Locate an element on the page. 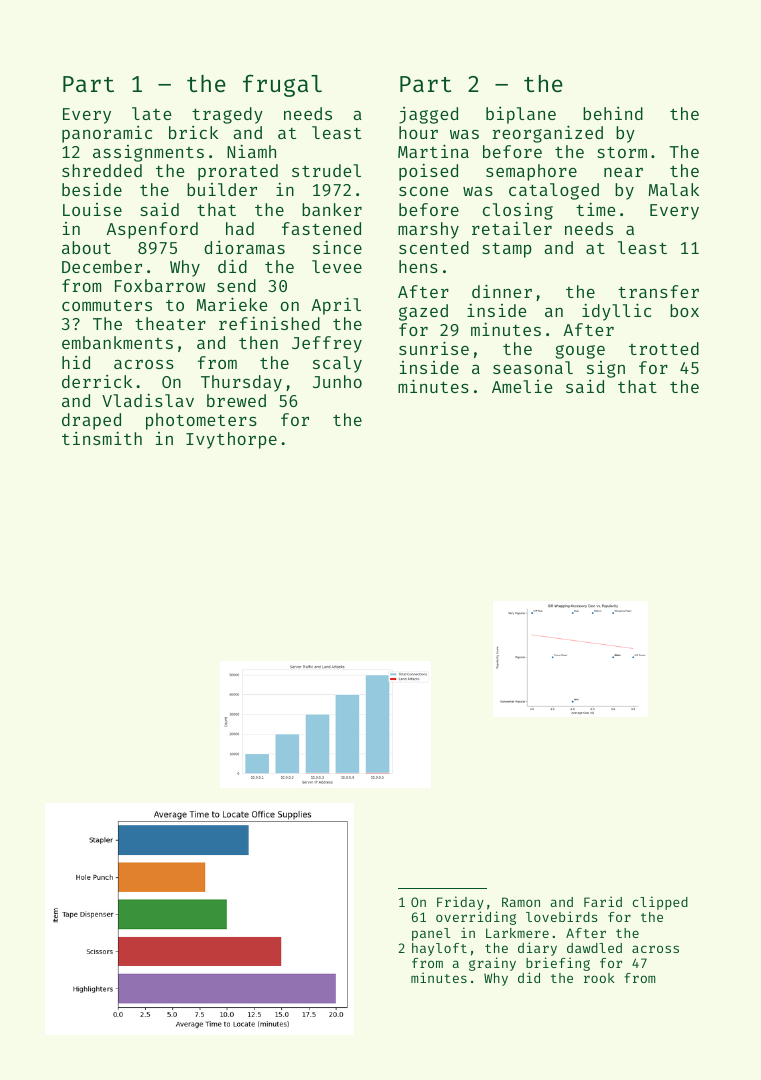  grainy is located at coordinates (492, 964).
